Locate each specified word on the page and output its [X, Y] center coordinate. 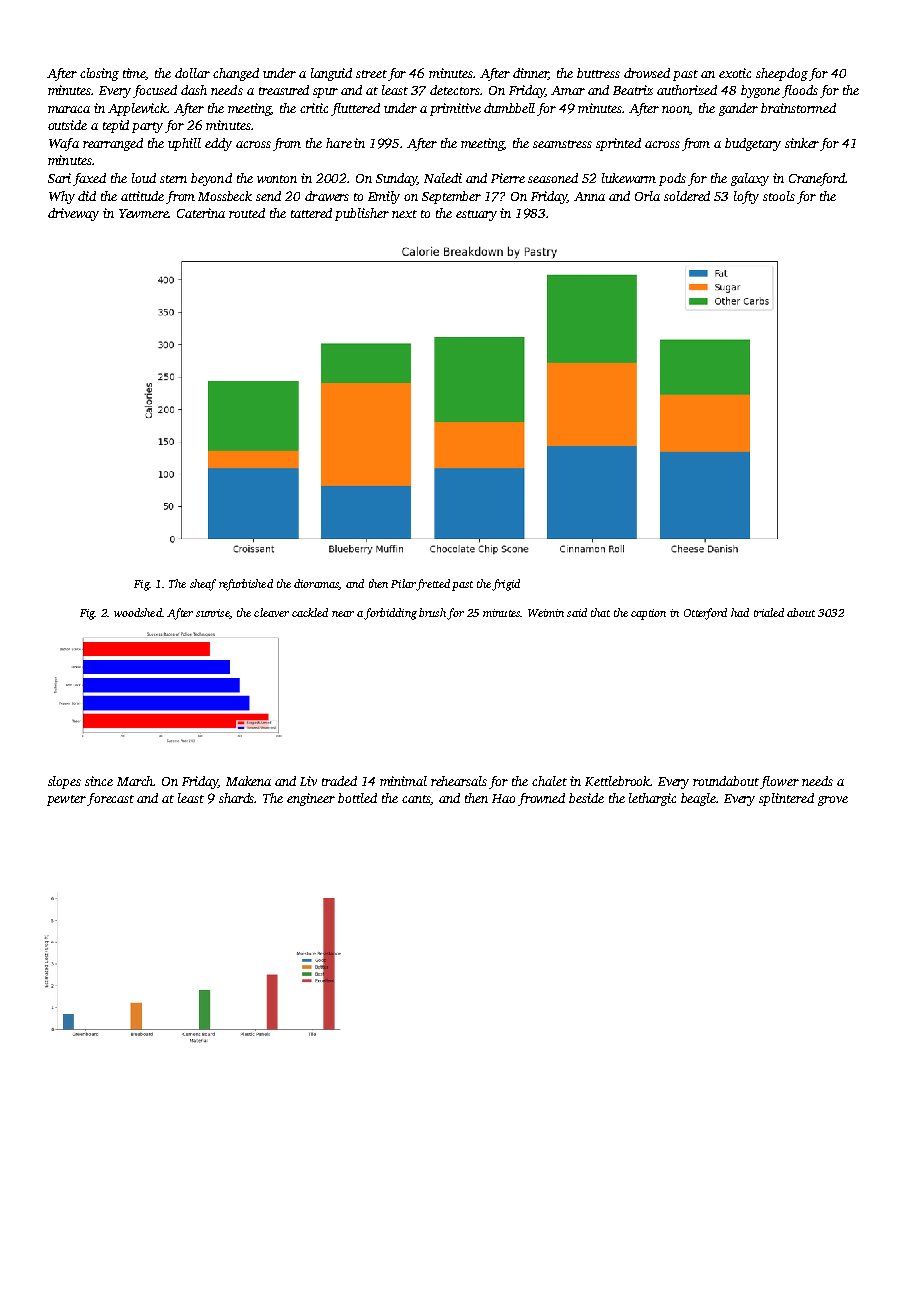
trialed [769, 612]
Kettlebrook [617, 781]
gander [738, 109]
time [134, 74]
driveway [73, 214]
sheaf [203, 585]
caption [648, 614]
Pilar [403, 583]
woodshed [138, 612]
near [343, 614]
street [371, 74]
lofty [746, 197]
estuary [476, 215]
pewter [66, 800]
